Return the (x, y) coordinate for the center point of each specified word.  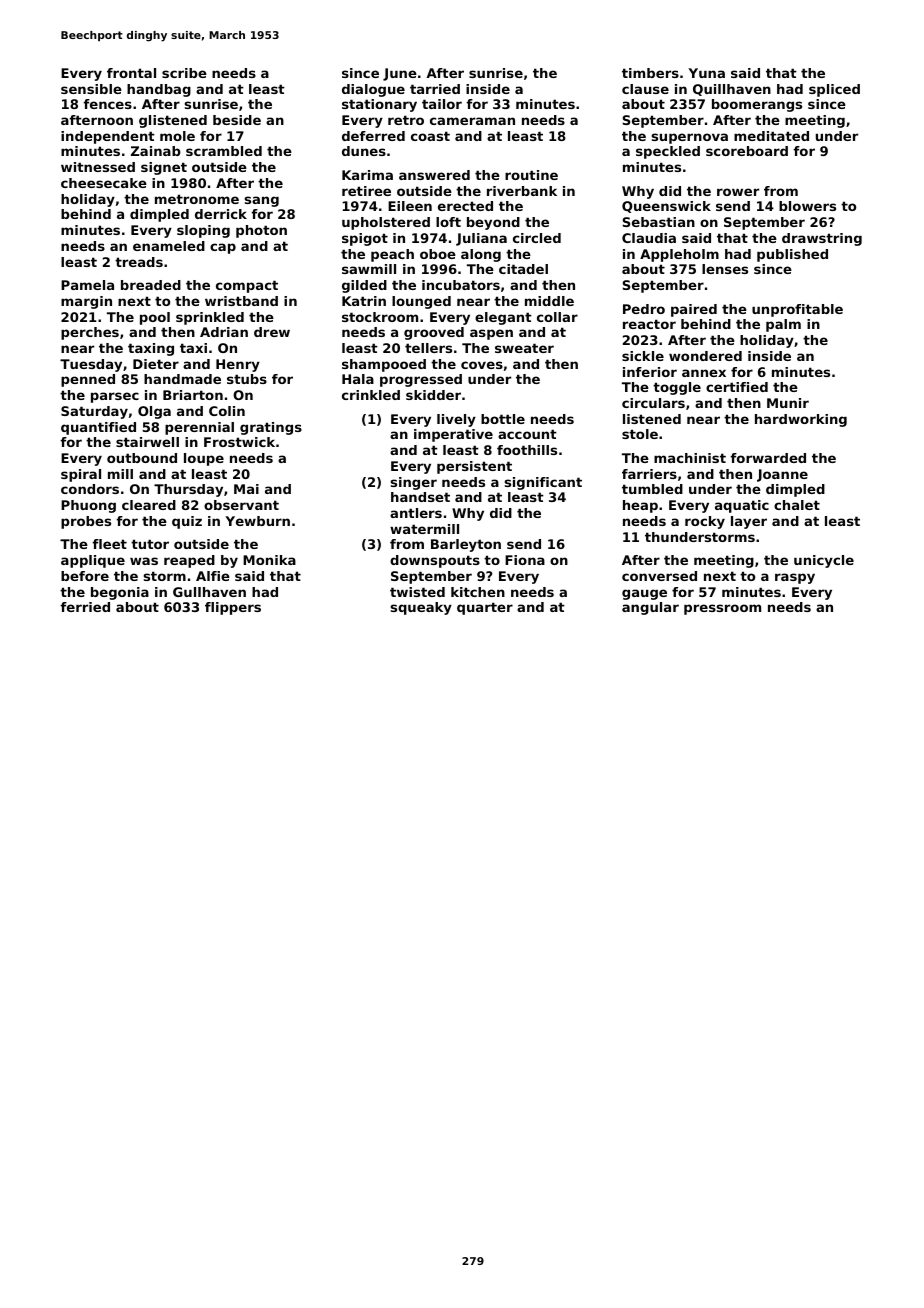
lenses (725, 269)
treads (139, 262)
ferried (85, 607)
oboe (438, 254)
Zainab (156, 151)
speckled (668, 152)
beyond (493, 223)
